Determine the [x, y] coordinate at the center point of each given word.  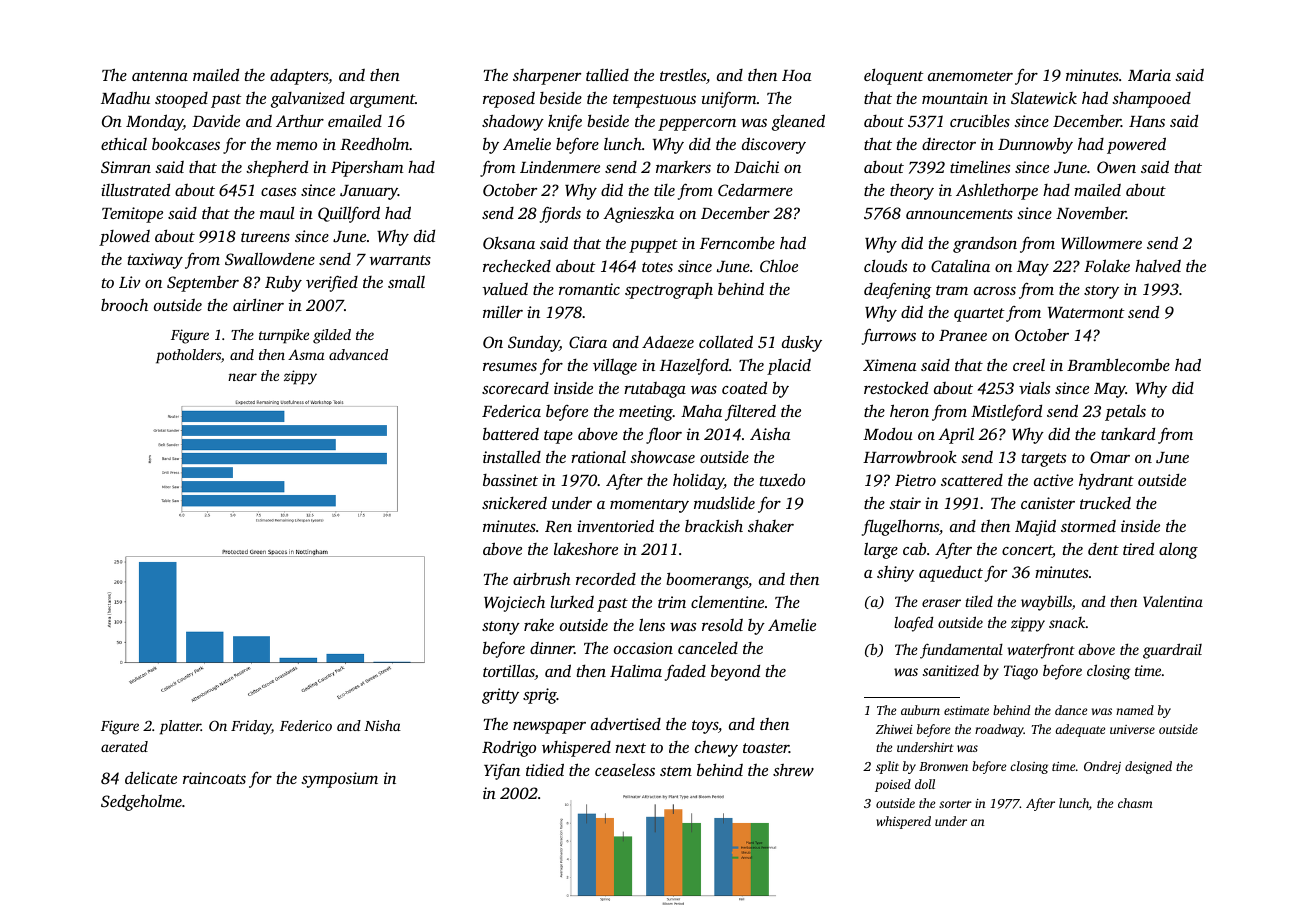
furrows [889, 336]
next [630, 748]
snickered [514, 503]
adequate [1080, 730]
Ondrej [1102, 767]
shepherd [277, 168]
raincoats [214, 778]
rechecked [517, 266]
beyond [735, 672]
